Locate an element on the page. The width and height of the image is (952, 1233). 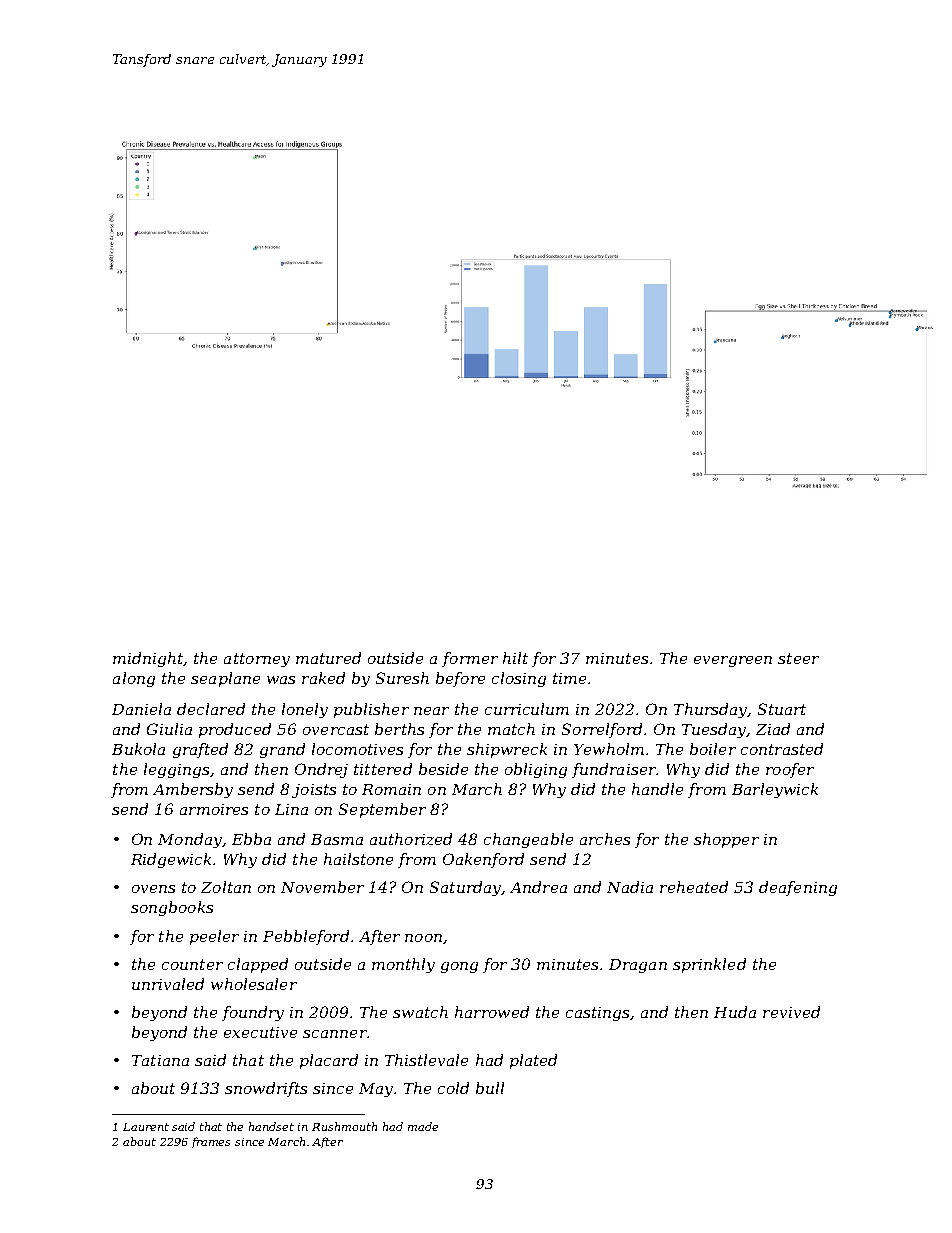
made is located at coordinates (423, 1126).
